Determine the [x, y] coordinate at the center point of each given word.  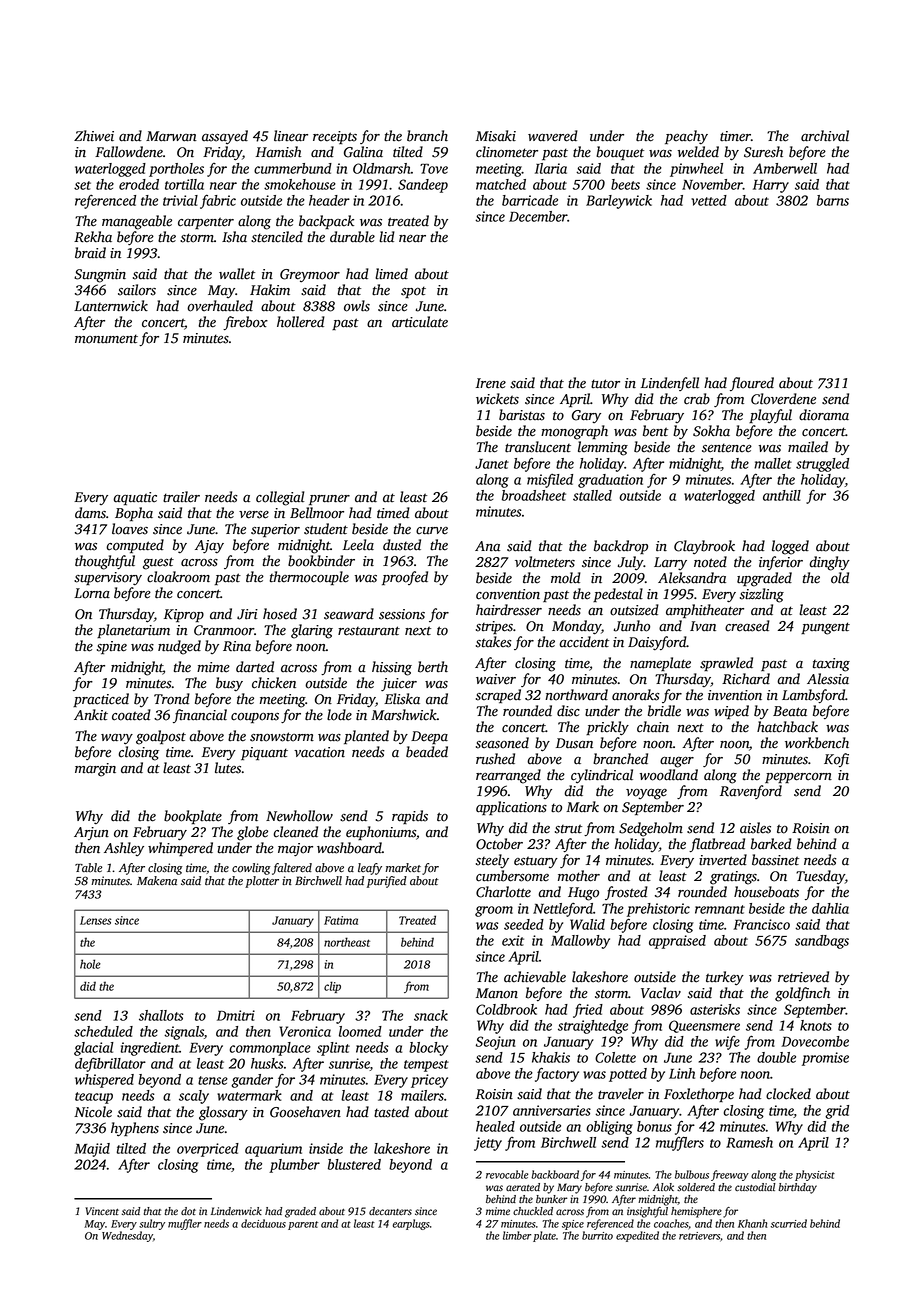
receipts [335, 137]
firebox [245, 323]
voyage [646, 794]
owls [357, 306]
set [82, 185]
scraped [498, 696]
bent [655, 431]
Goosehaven [305, 1112]
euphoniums [381, 833]
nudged [179, 647]
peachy [686, 137]
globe [252, 833]
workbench [817, 743]
